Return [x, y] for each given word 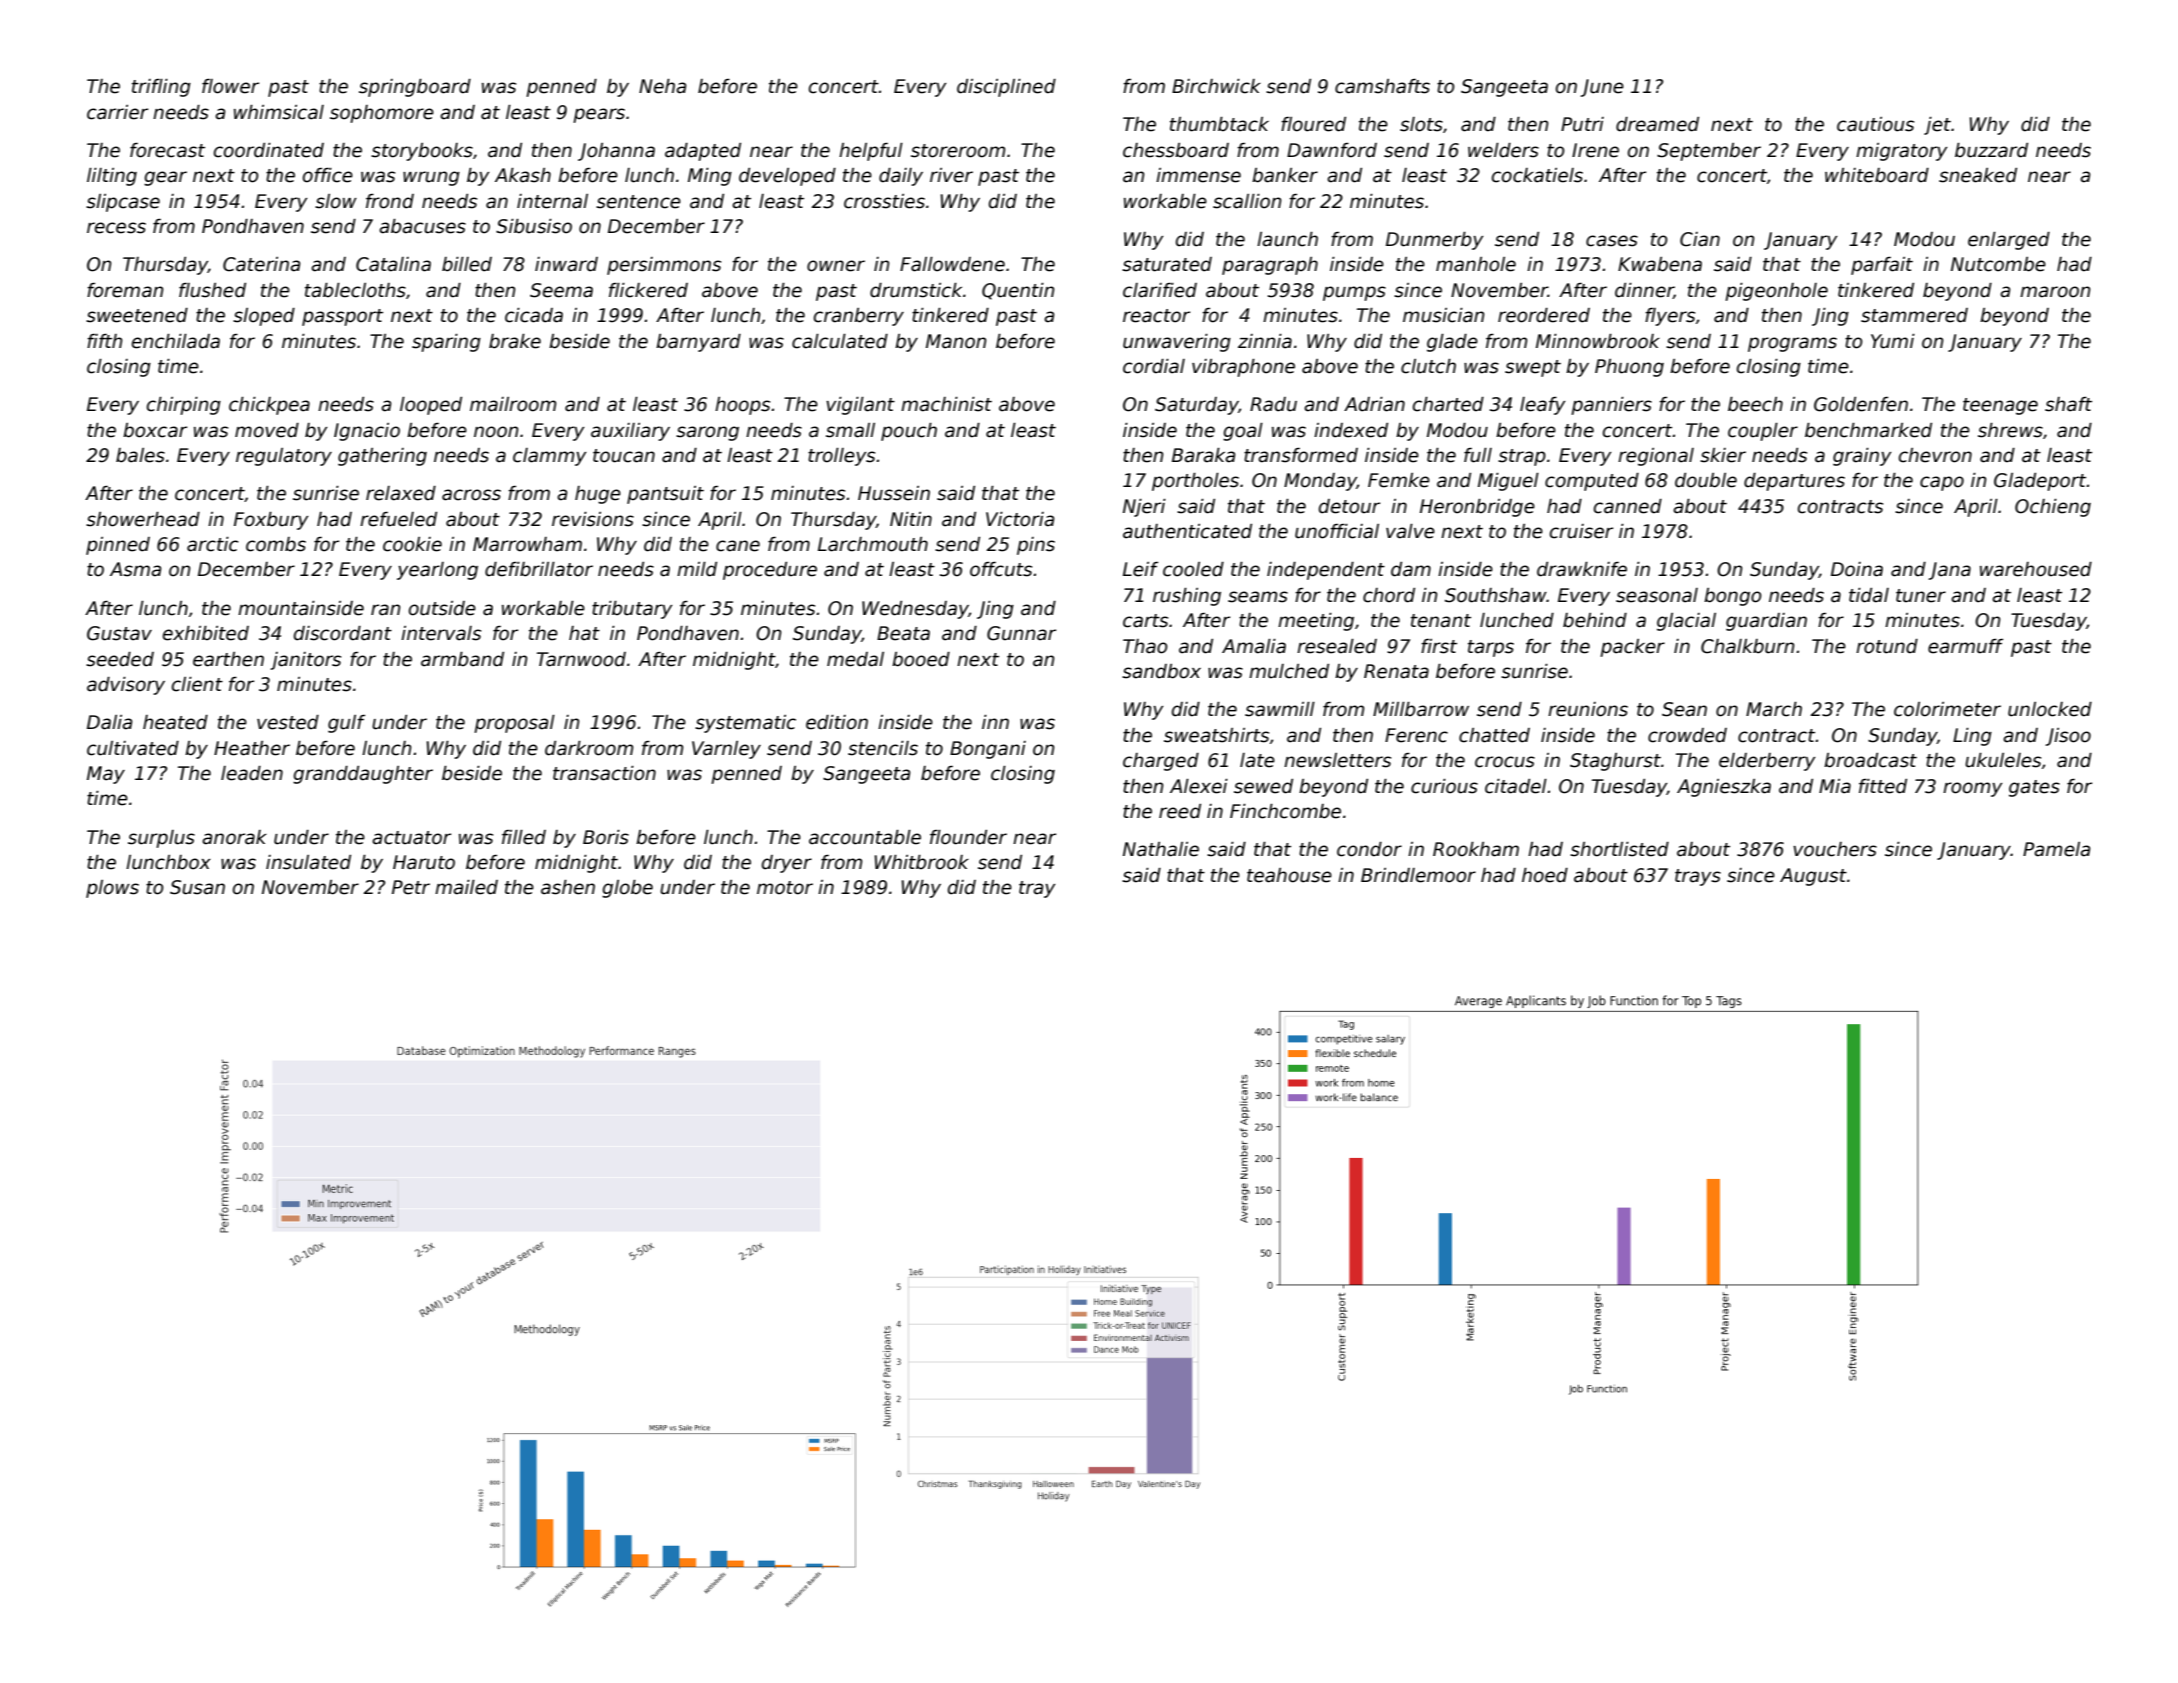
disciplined [1006, 88]
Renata [1396, 671]
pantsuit [665, 495]
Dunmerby [1434, 241]
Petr [411, 887]
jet [1937, 126]
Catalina [393, 264]
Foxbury [271, 521]
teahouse [1289, 875]
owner [836, 266]
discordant [343, 633]
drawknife [1582, 569]
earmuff [1965, 646]
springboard [415, 88]
